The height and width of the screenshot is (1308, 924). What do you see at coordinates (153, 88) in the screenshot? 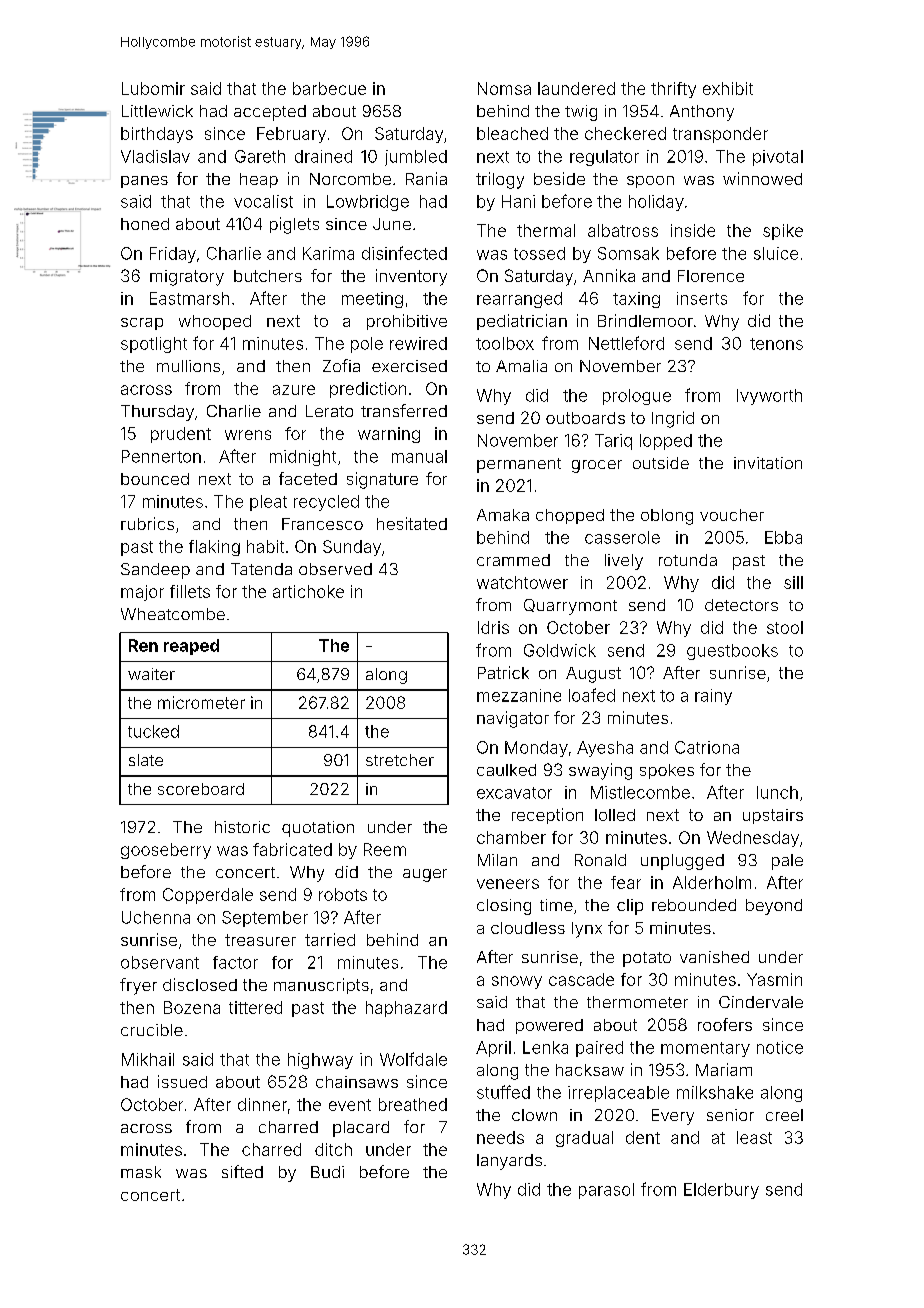
I see `Lubomir` at bounding box center [153, 88].
